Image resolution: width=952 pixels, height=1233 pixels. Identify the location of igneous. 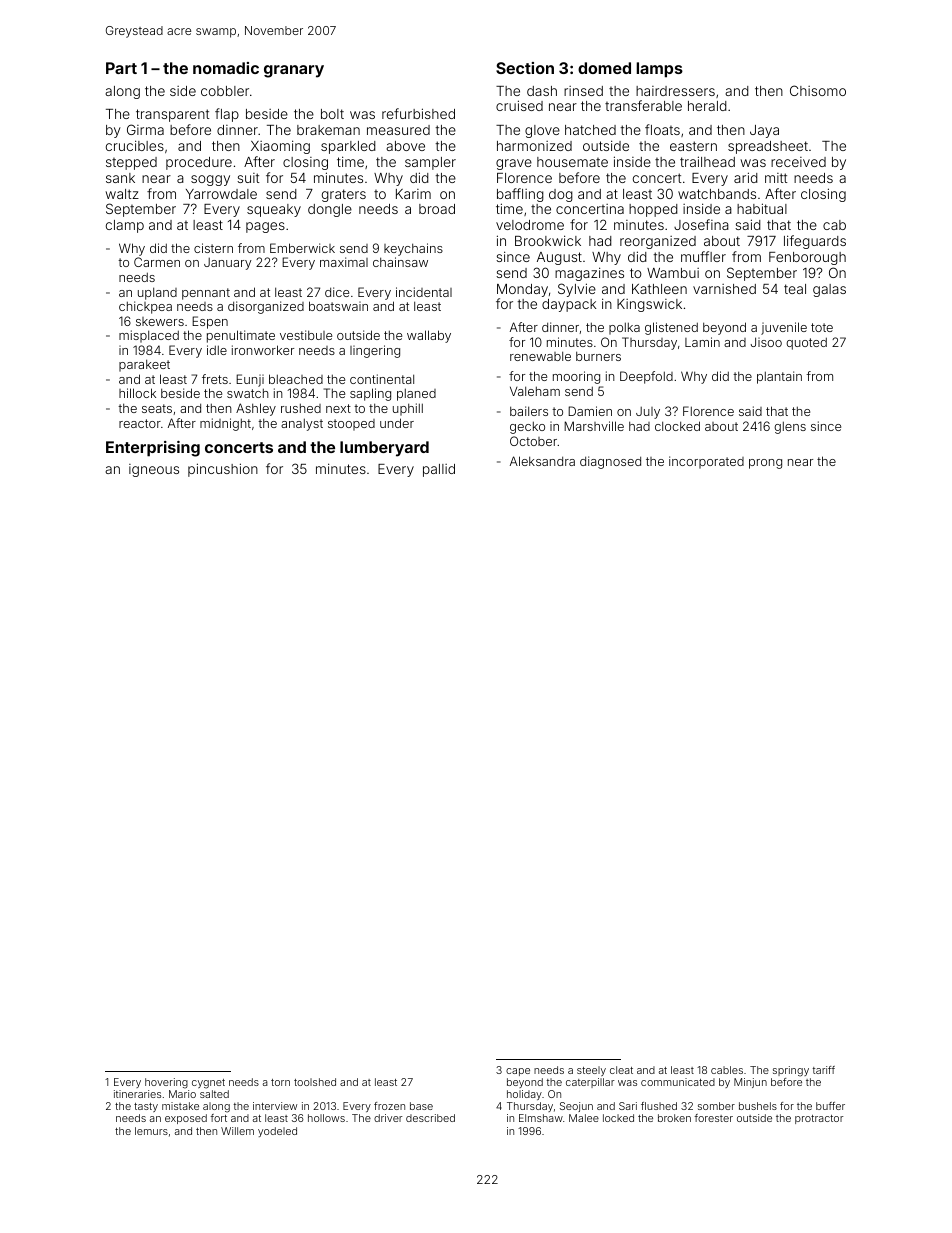
(154, 470).
